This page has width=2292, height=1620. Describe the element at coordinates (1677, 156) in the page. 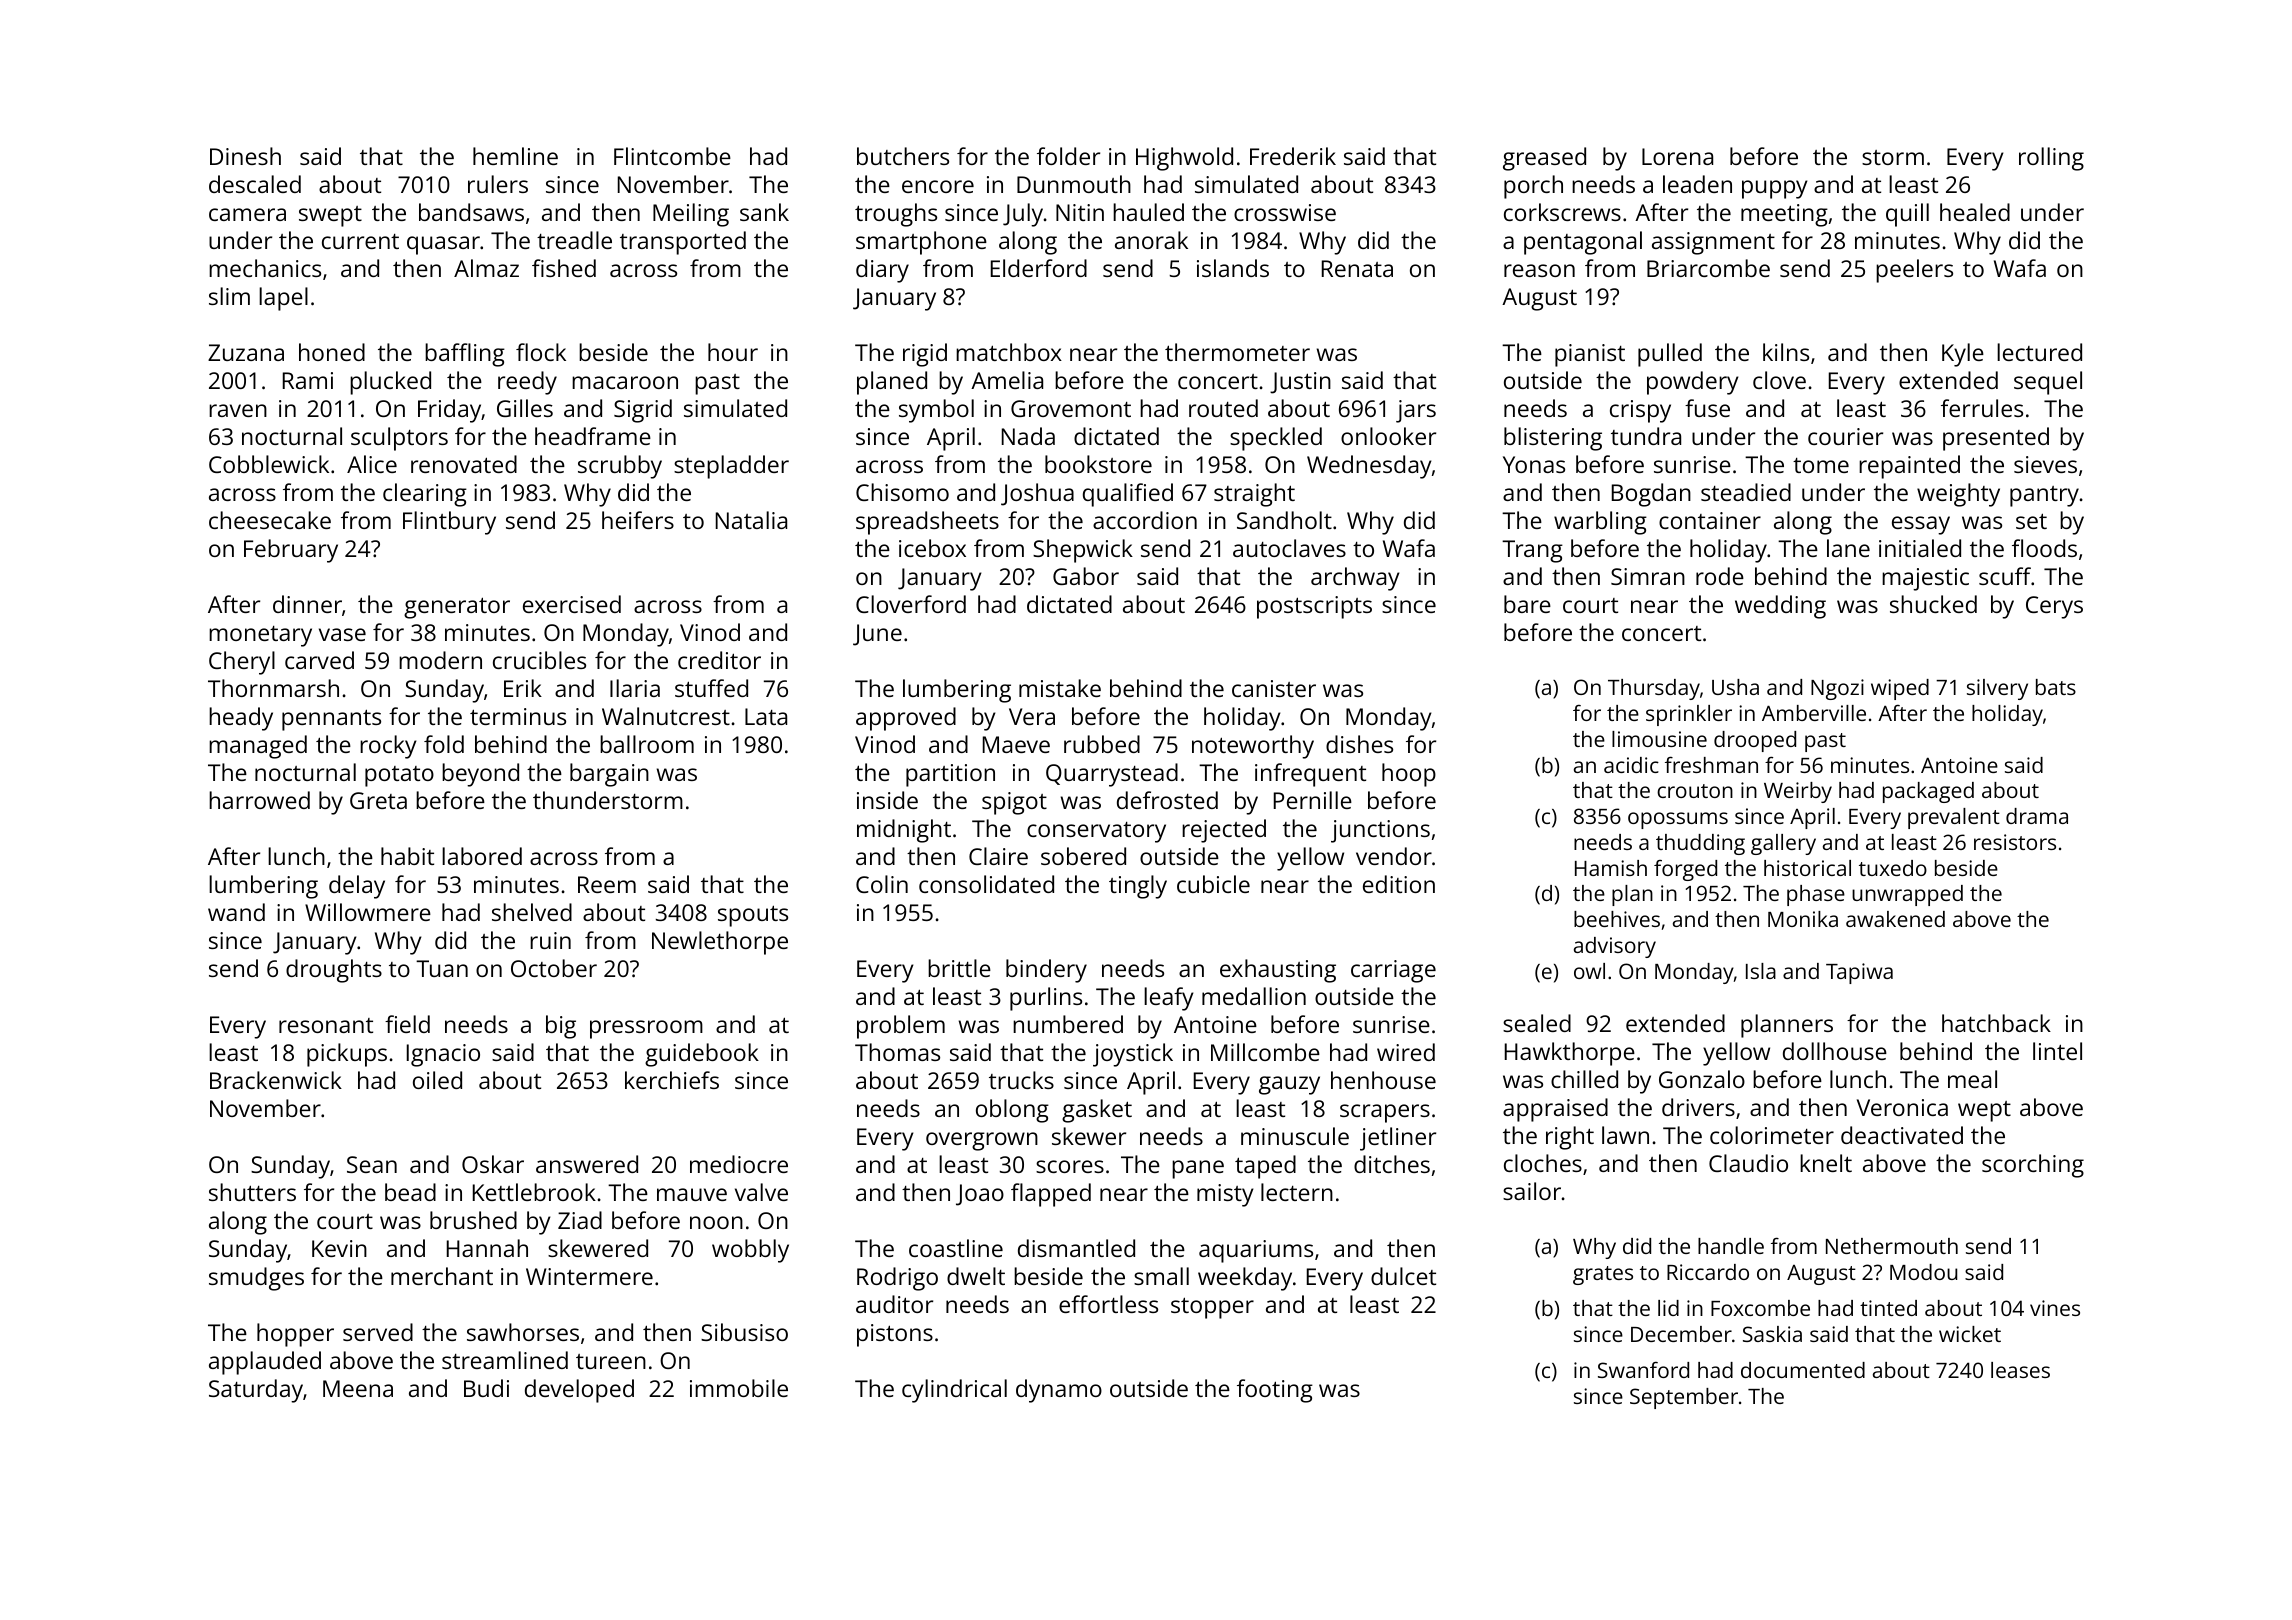

I see `Lorena` at that location.
